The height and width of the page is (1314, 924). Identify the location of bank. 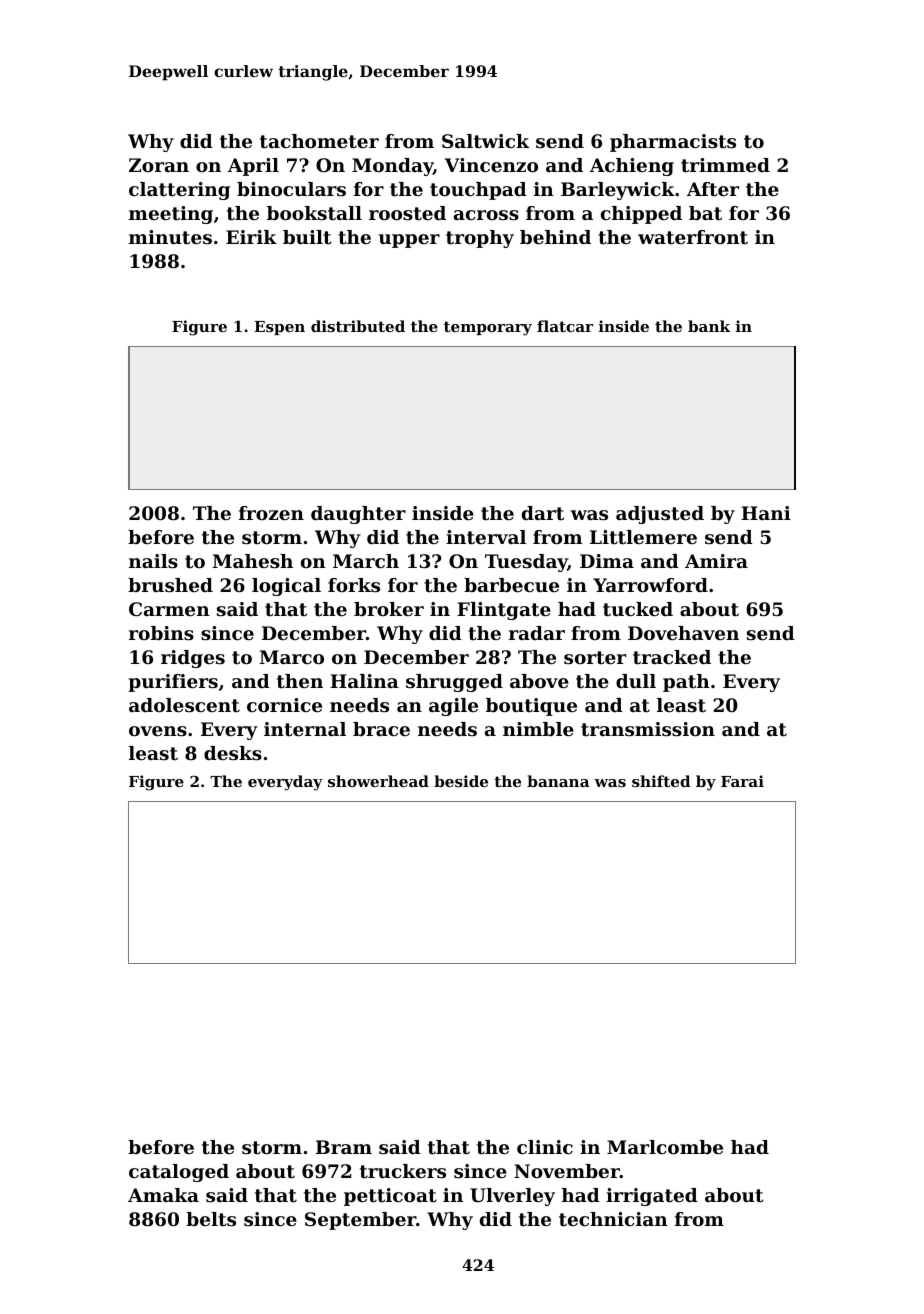
(709, 326).
